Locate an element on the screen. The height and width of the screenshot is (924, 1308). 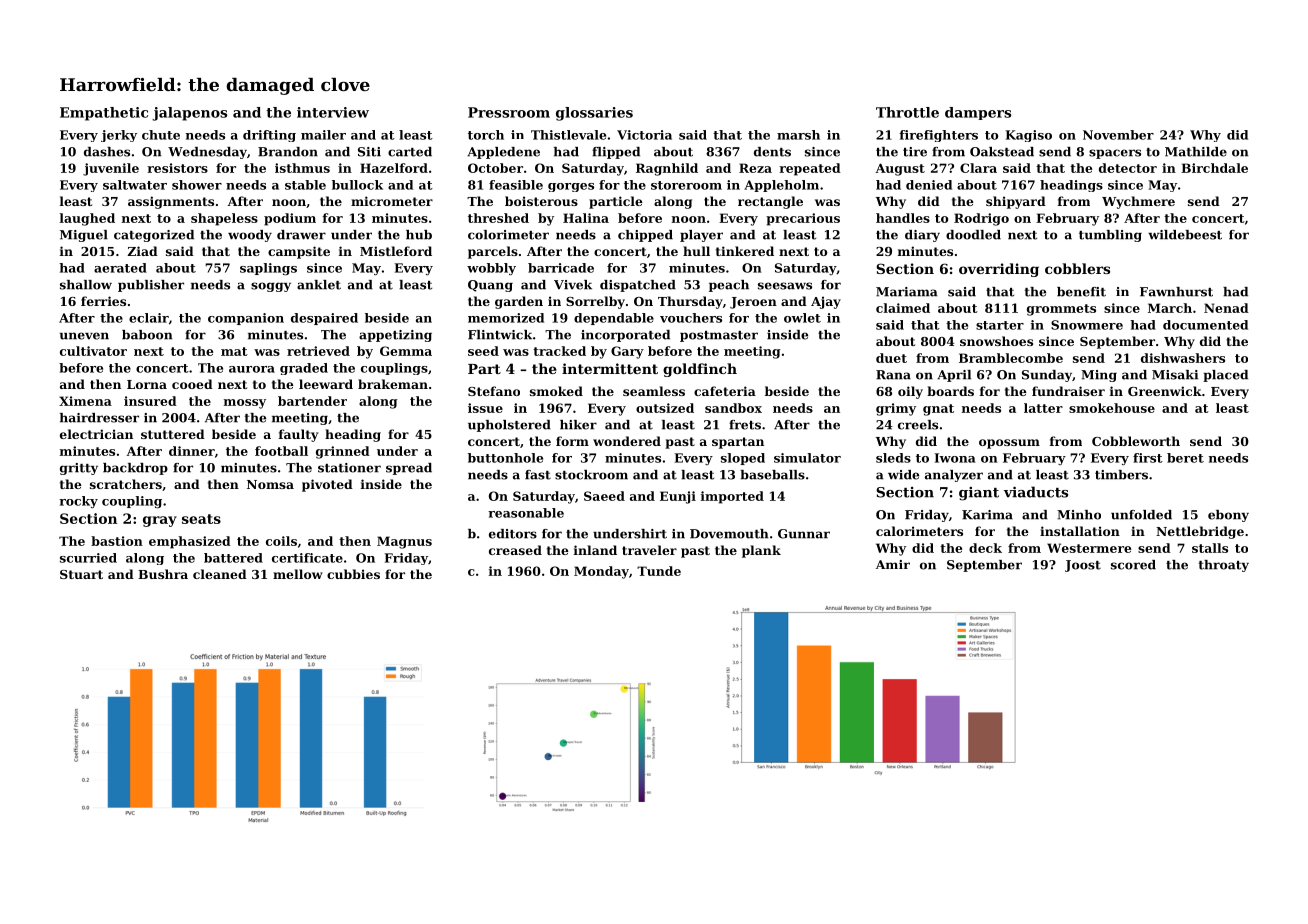
drawer is located at coordinates (301, 235).
